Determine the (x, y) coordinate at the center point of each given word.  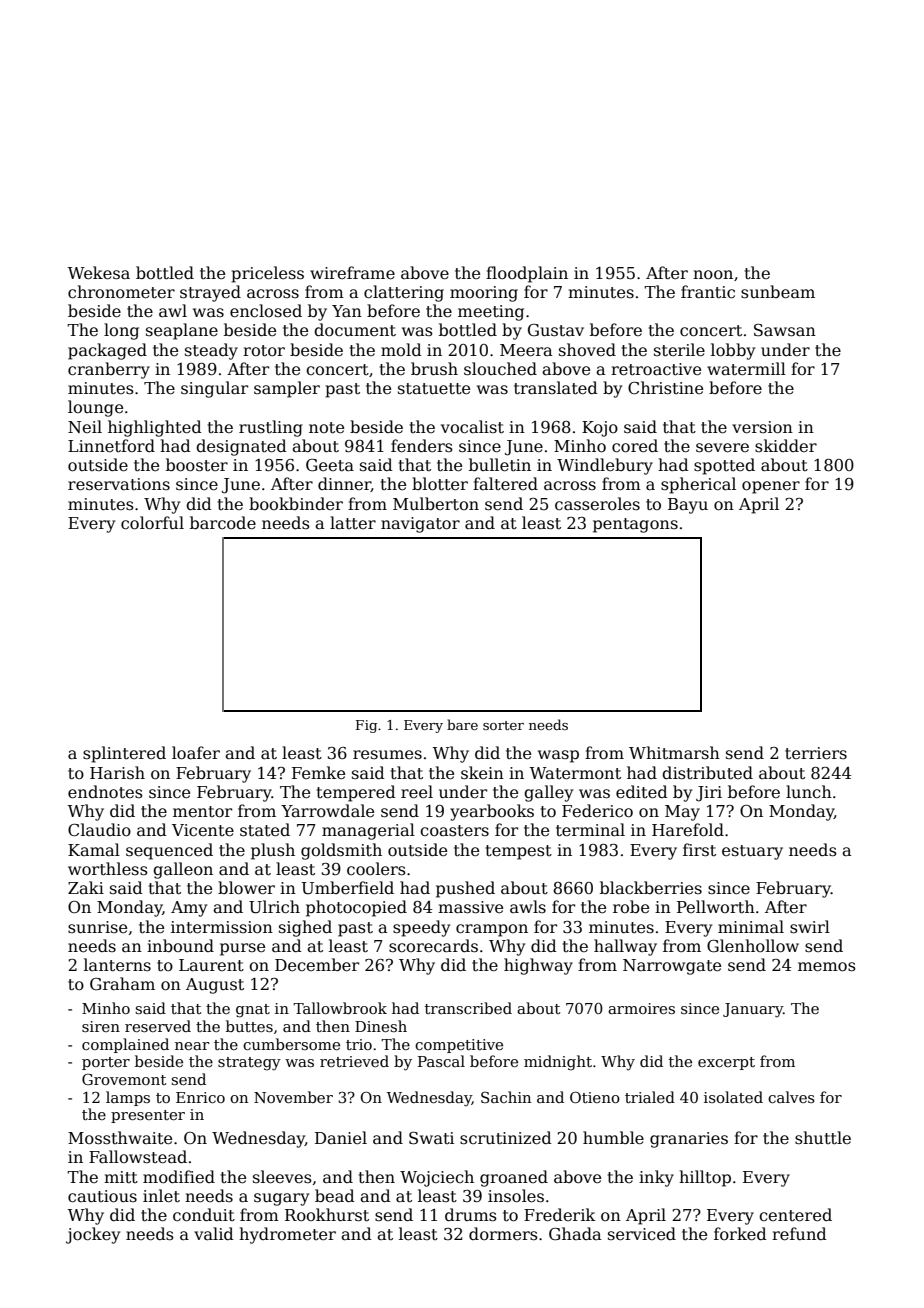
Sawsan (785, 330)
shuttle (823, 1138)
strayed (210, 293)
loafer (196, 753)
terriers (816, 753)
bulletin (500, 465)
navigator (420, 525)
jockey (93, 1235)
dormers (503, 1234)
